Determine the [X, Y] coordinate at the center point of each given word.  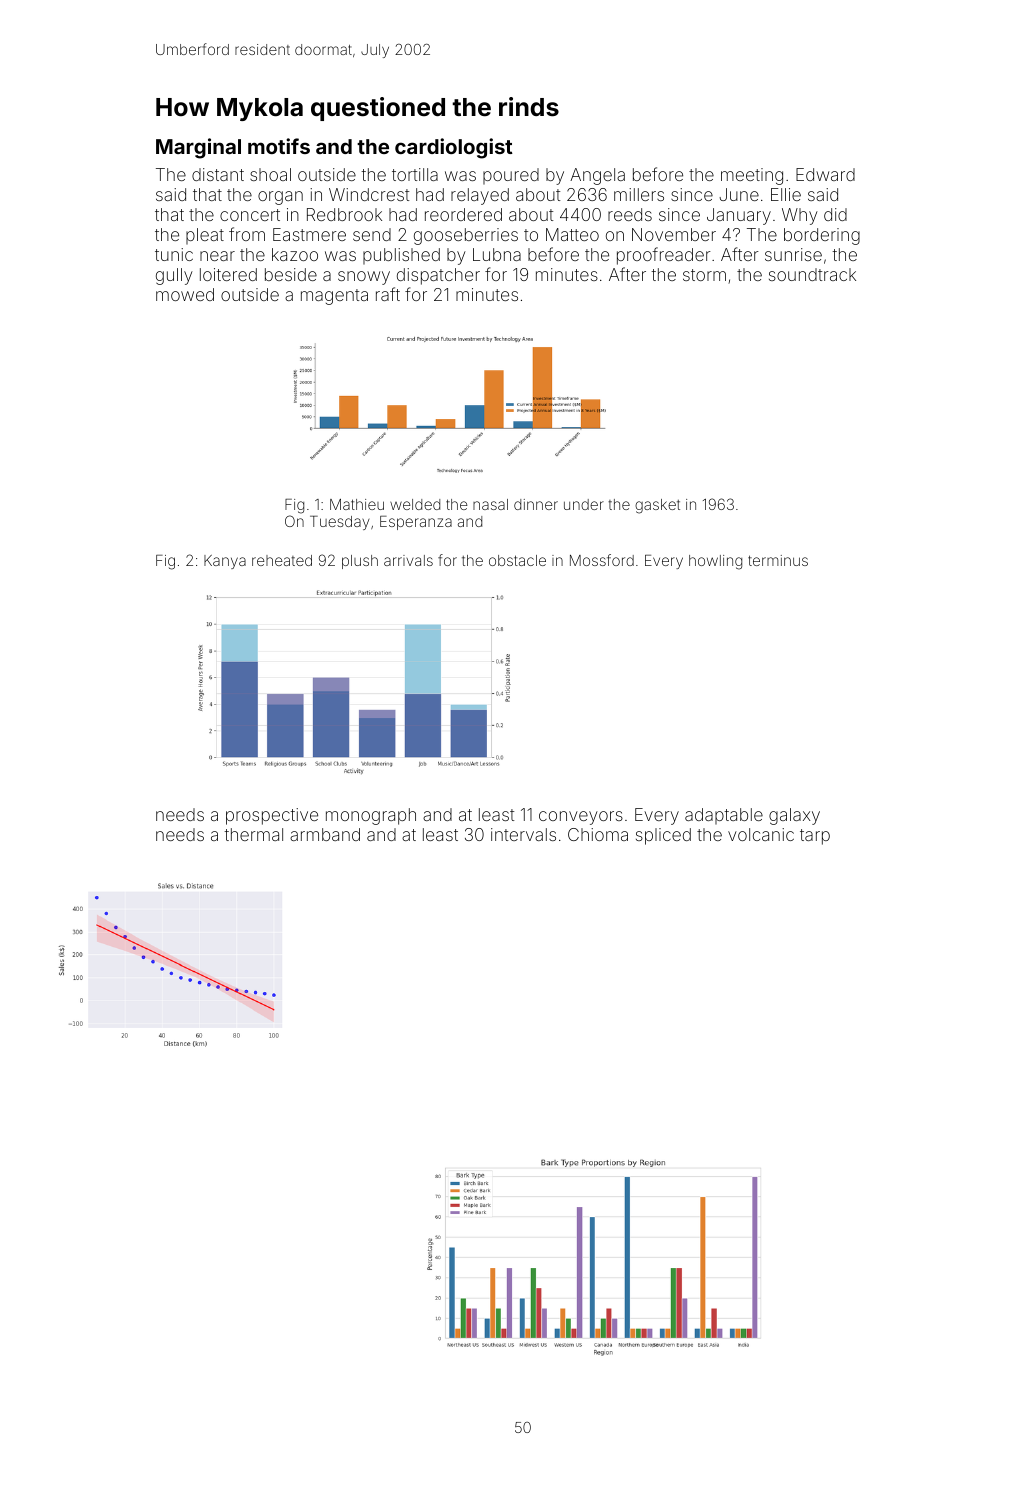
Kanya [225, 562]
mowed [185, 294]
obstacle [517, 560]
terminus [778, 560]
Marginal [198, 148]
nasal [490, 504]
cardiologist [454, 148]
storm [704, 275]
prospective [272, 816]
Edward [825, 174]
